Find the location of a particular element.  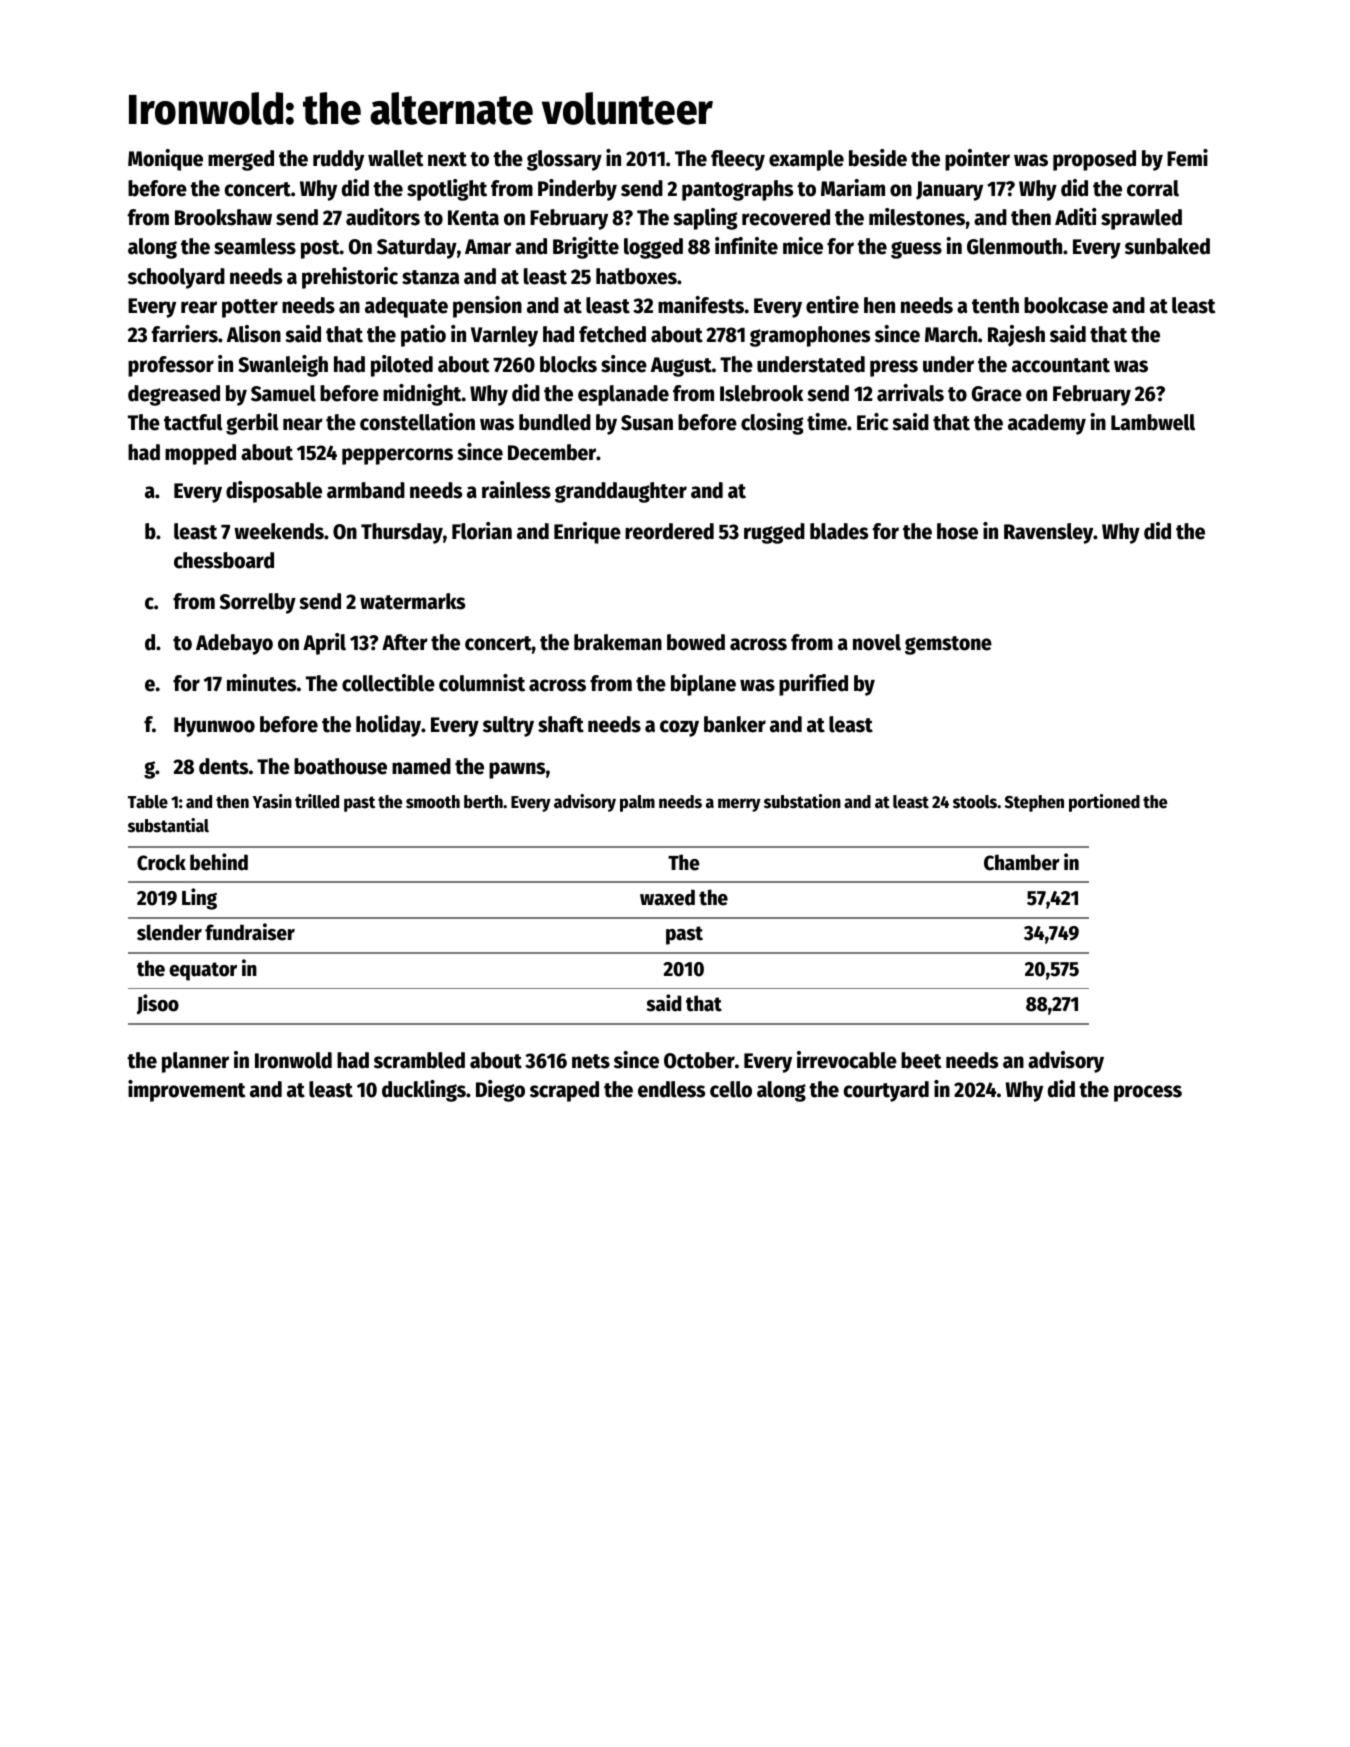

endless is located at coordinates (671, 1089).
